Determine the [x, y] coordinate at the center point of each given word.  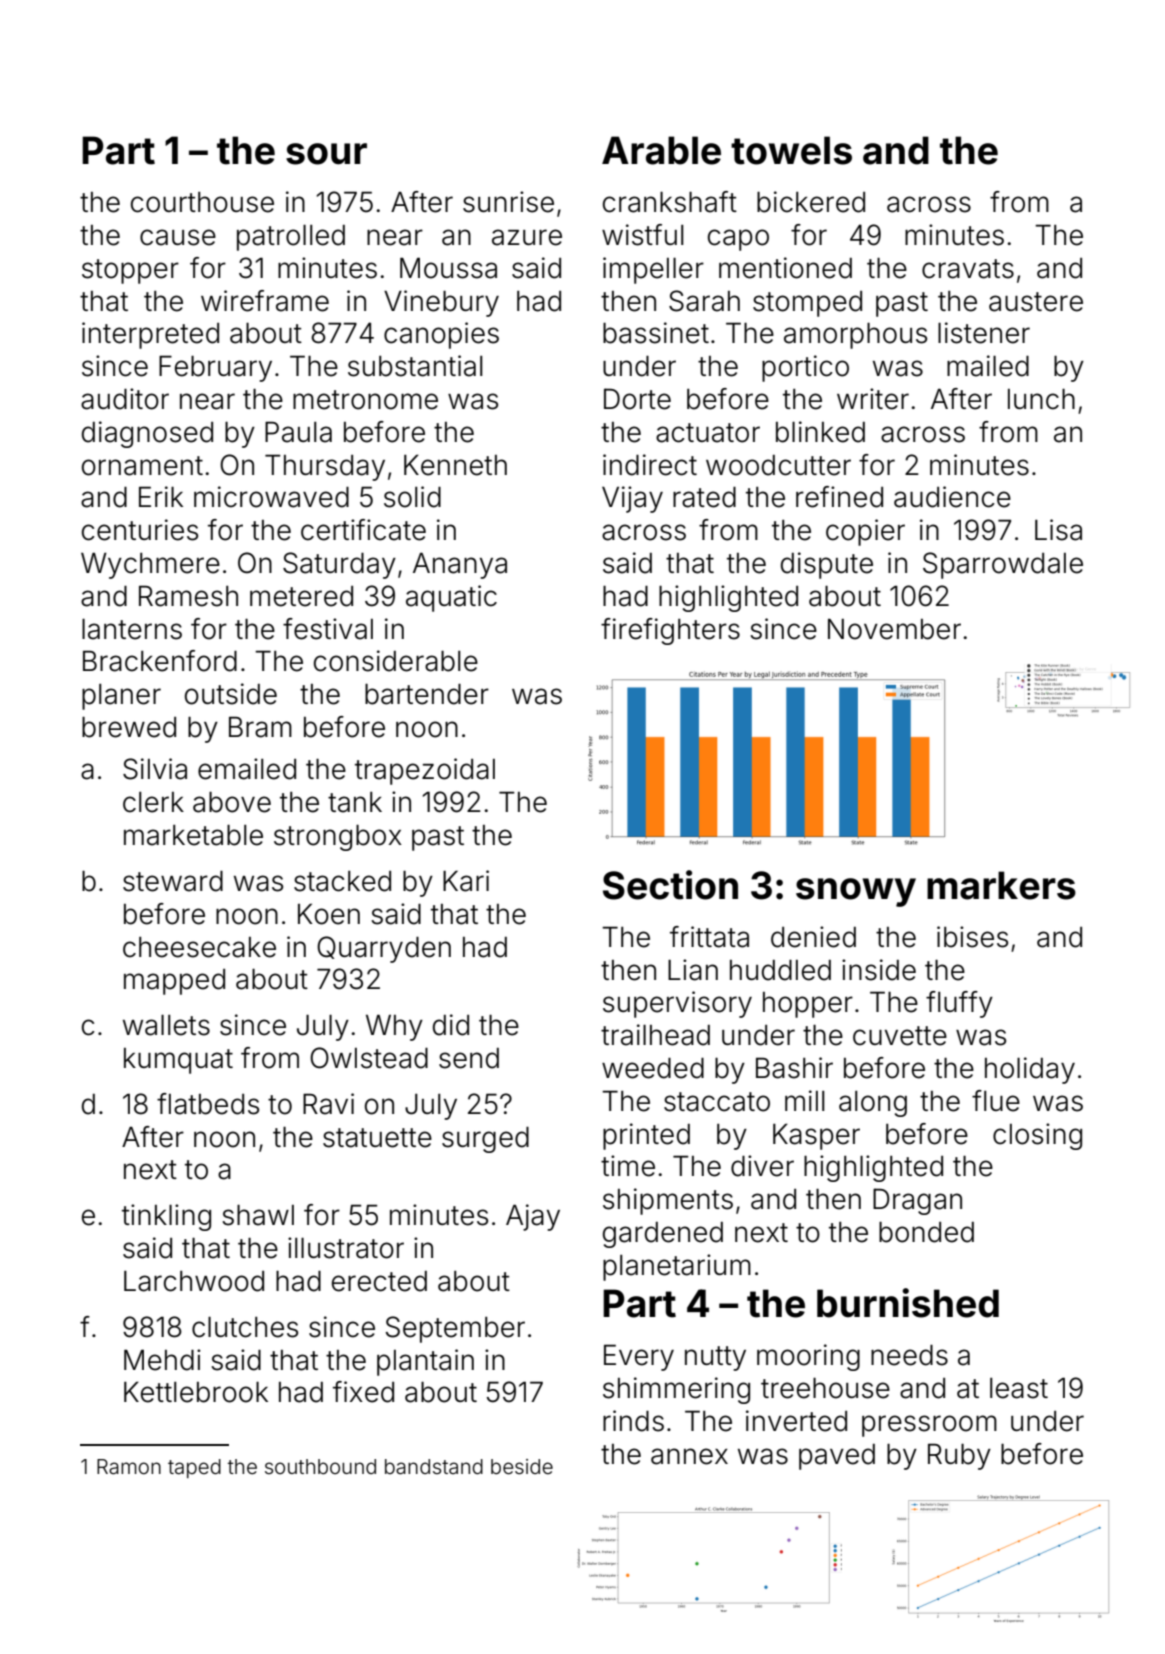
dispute [827, 565]
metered [301, 596]
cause [178, 237]
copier [865, 532]
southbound [320, 1466]
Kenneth [455, 465]
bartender [427, 694]
